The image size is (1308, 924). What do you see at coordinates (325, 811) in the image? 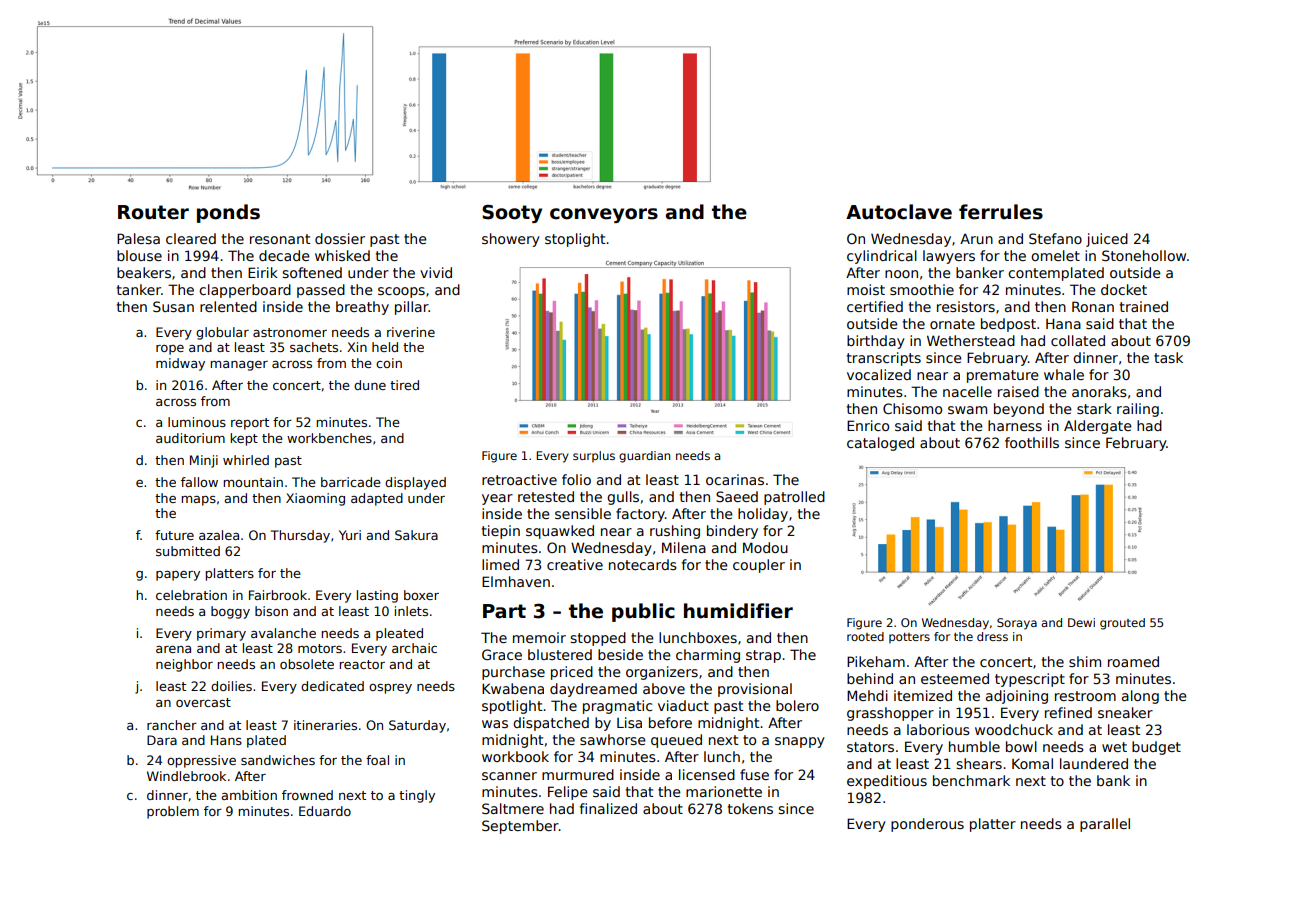
I see `Eduardo` at bounding box center [325, 811].
